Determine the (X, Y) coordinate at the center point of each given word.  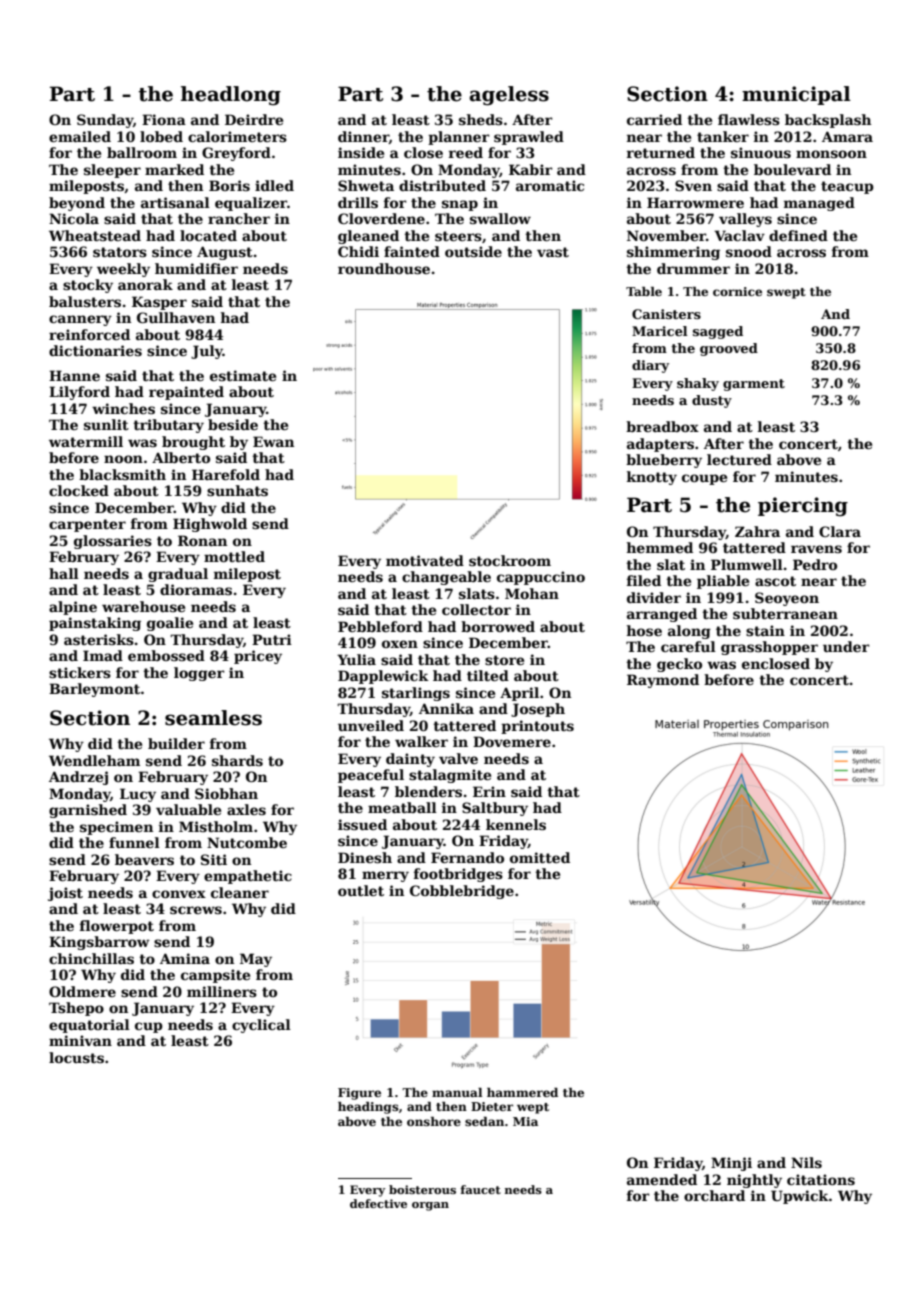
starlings (416, 694)
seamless (213, 718)
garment (754, 385)
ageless (509, 96)
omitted (540, 857)
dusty (712, 401)
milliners (222, 991)
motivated (425, 560)
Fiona (164, 119)
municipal (796, 95)
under (846, 646)
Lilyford (79, 393)
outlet (361, 890)
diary (650, 366)
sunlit (106, 424)
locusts (76, 1057)
